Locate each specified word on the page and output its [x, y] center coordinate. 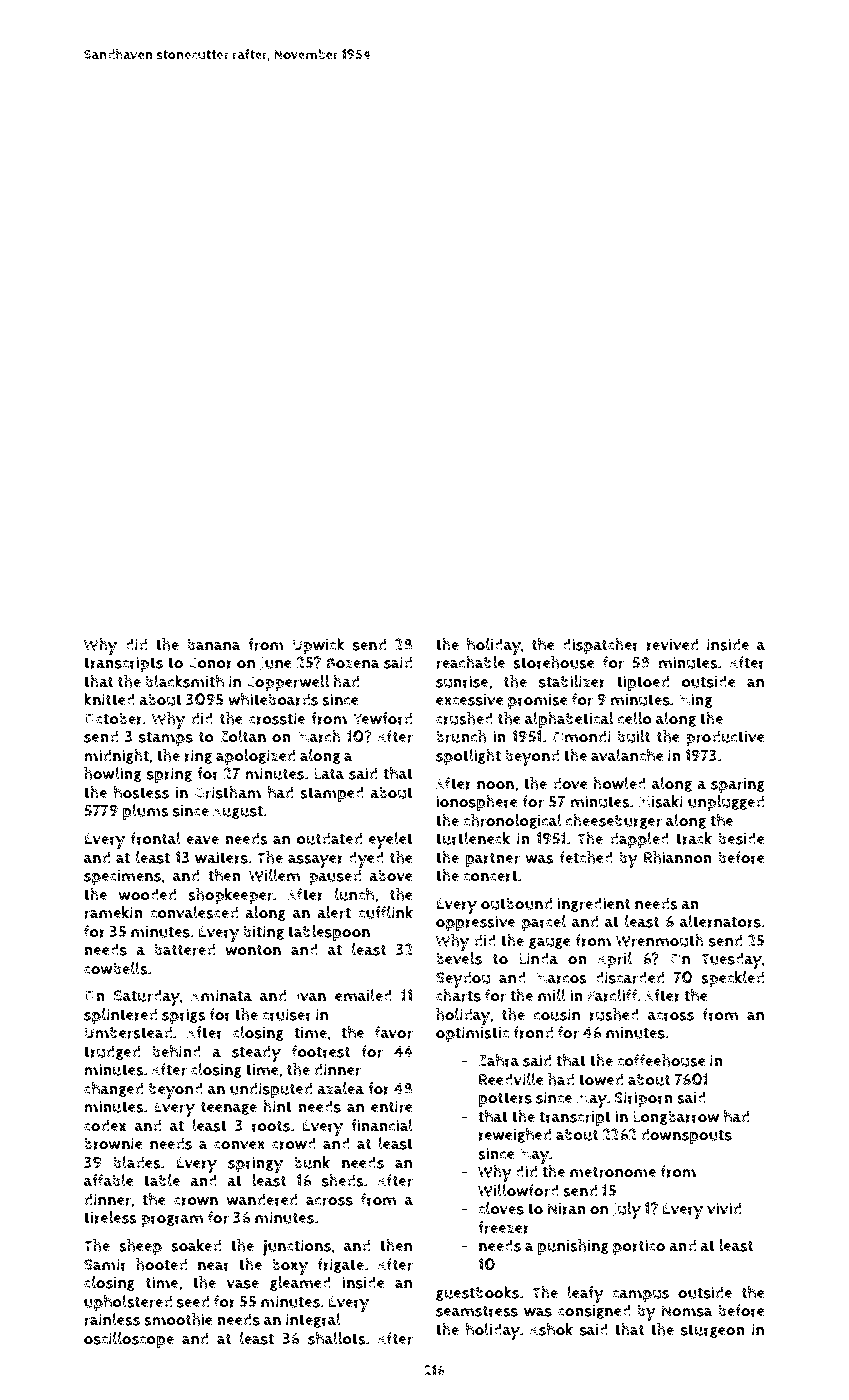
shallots [337, 1338]
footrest [321, 1051]
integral [313, 1320]
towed [601, 1079]
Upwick [319, 646]
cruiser [287, 1014]
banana [214, 644]
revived [672, 644]
